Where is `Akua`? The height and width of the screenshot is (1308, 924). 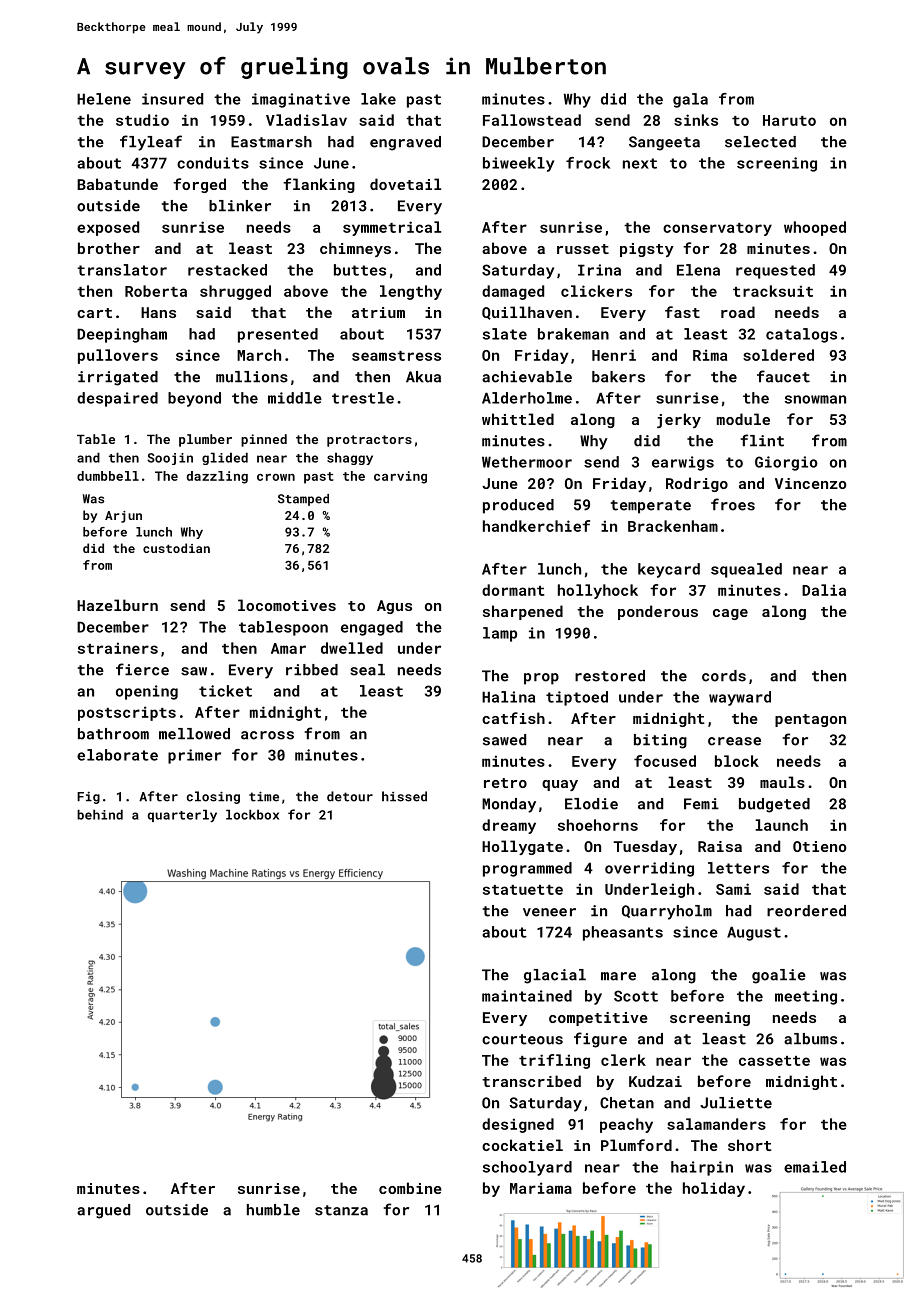 Akua is located at coordinates (423, 377).
